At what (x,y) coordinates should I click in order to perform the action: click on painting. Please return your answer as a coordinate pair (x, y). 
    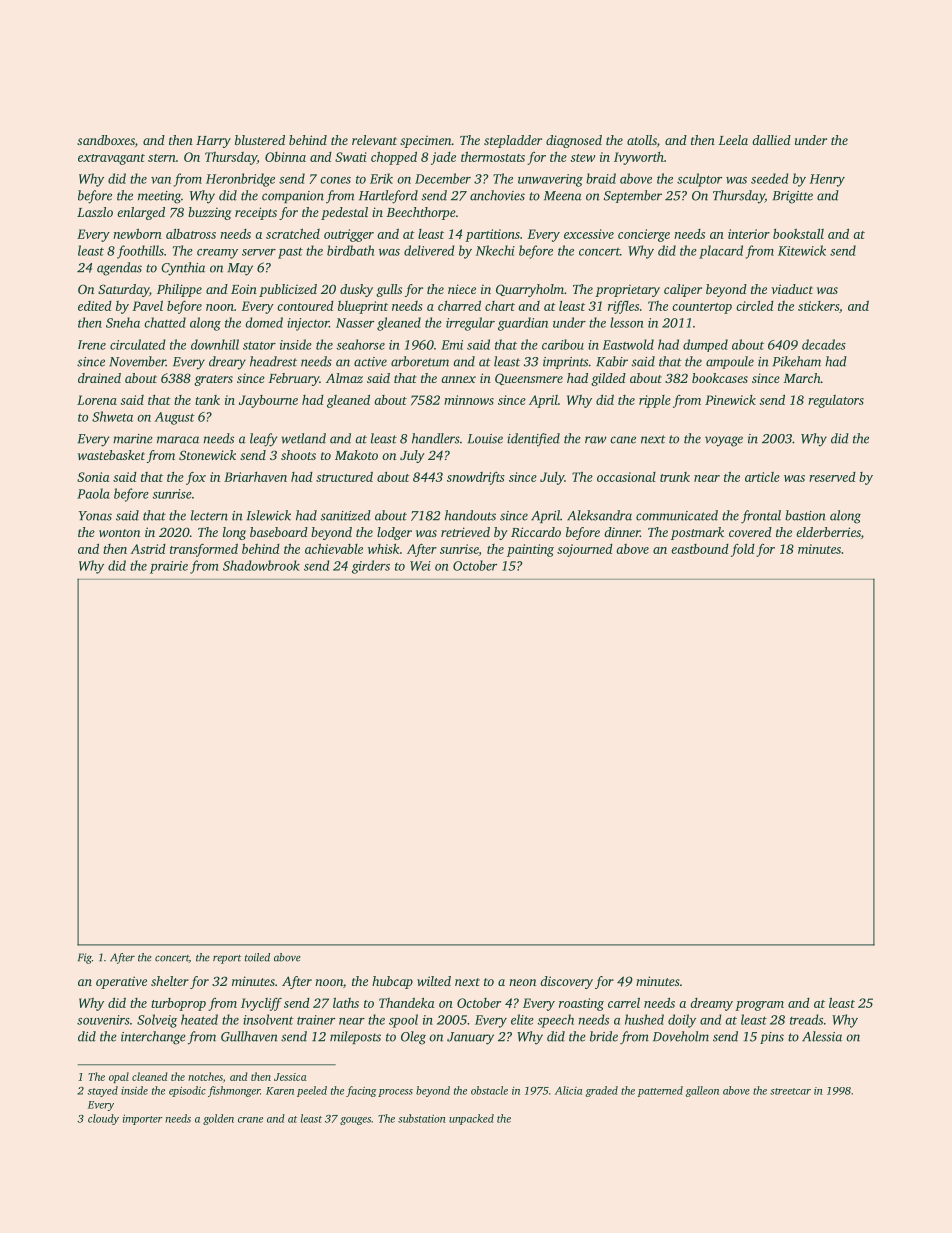
    Looking at the image, I should click on (530, 550).
